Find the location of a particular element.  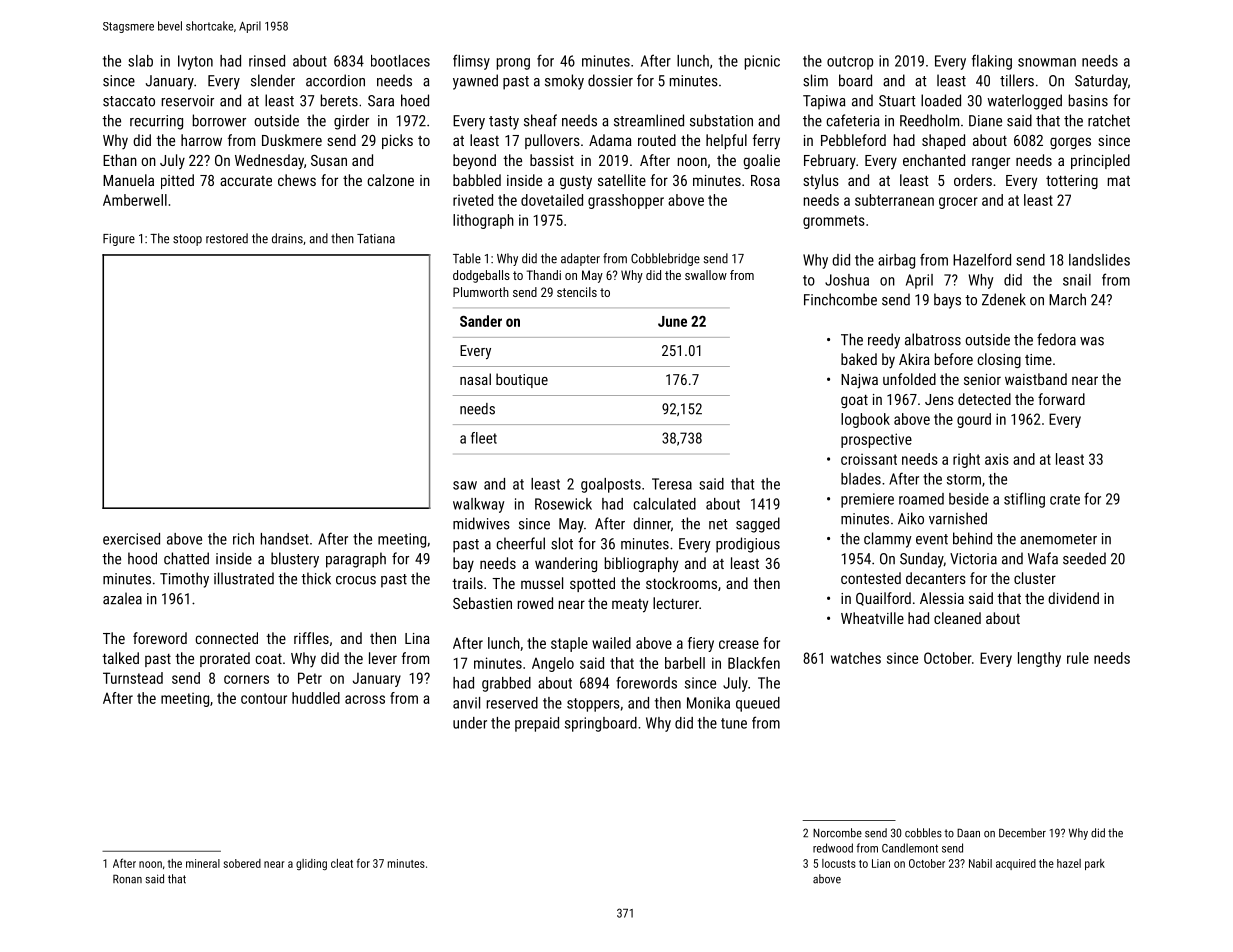

fleet is located at coordinates (484, 438).
